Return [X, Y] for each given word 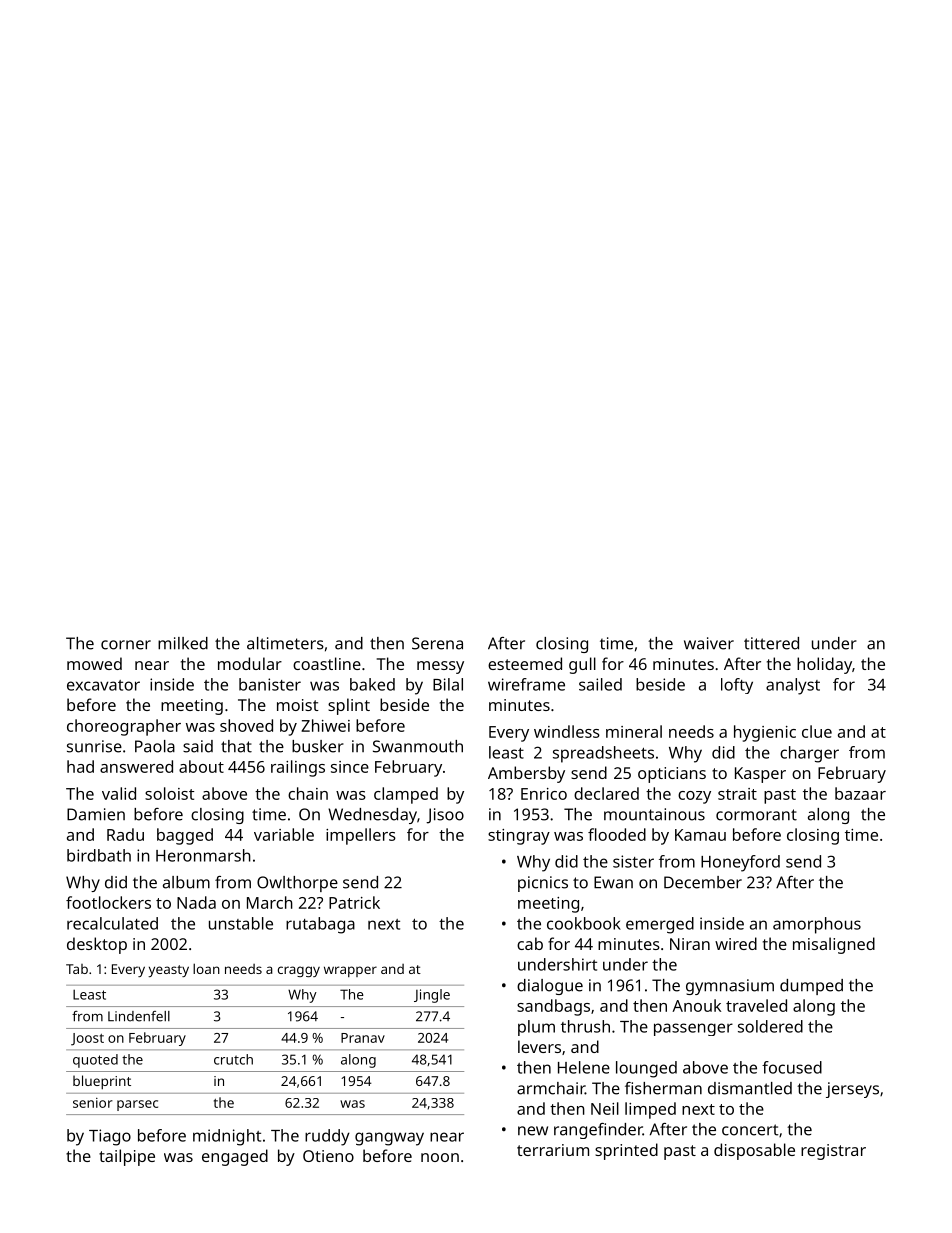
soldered [770, 1026]
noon [440, 1157]
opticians [672, 775]
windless [567, 731]
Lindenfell [139, 1016]
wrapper [350, 971]
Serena [437, 643]
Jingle [432, 996]
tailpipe [127, 1157]
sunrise [94, 746]
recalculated [112, 923]
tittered [771, 643]
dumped [811, 987]
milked [183, 643]
